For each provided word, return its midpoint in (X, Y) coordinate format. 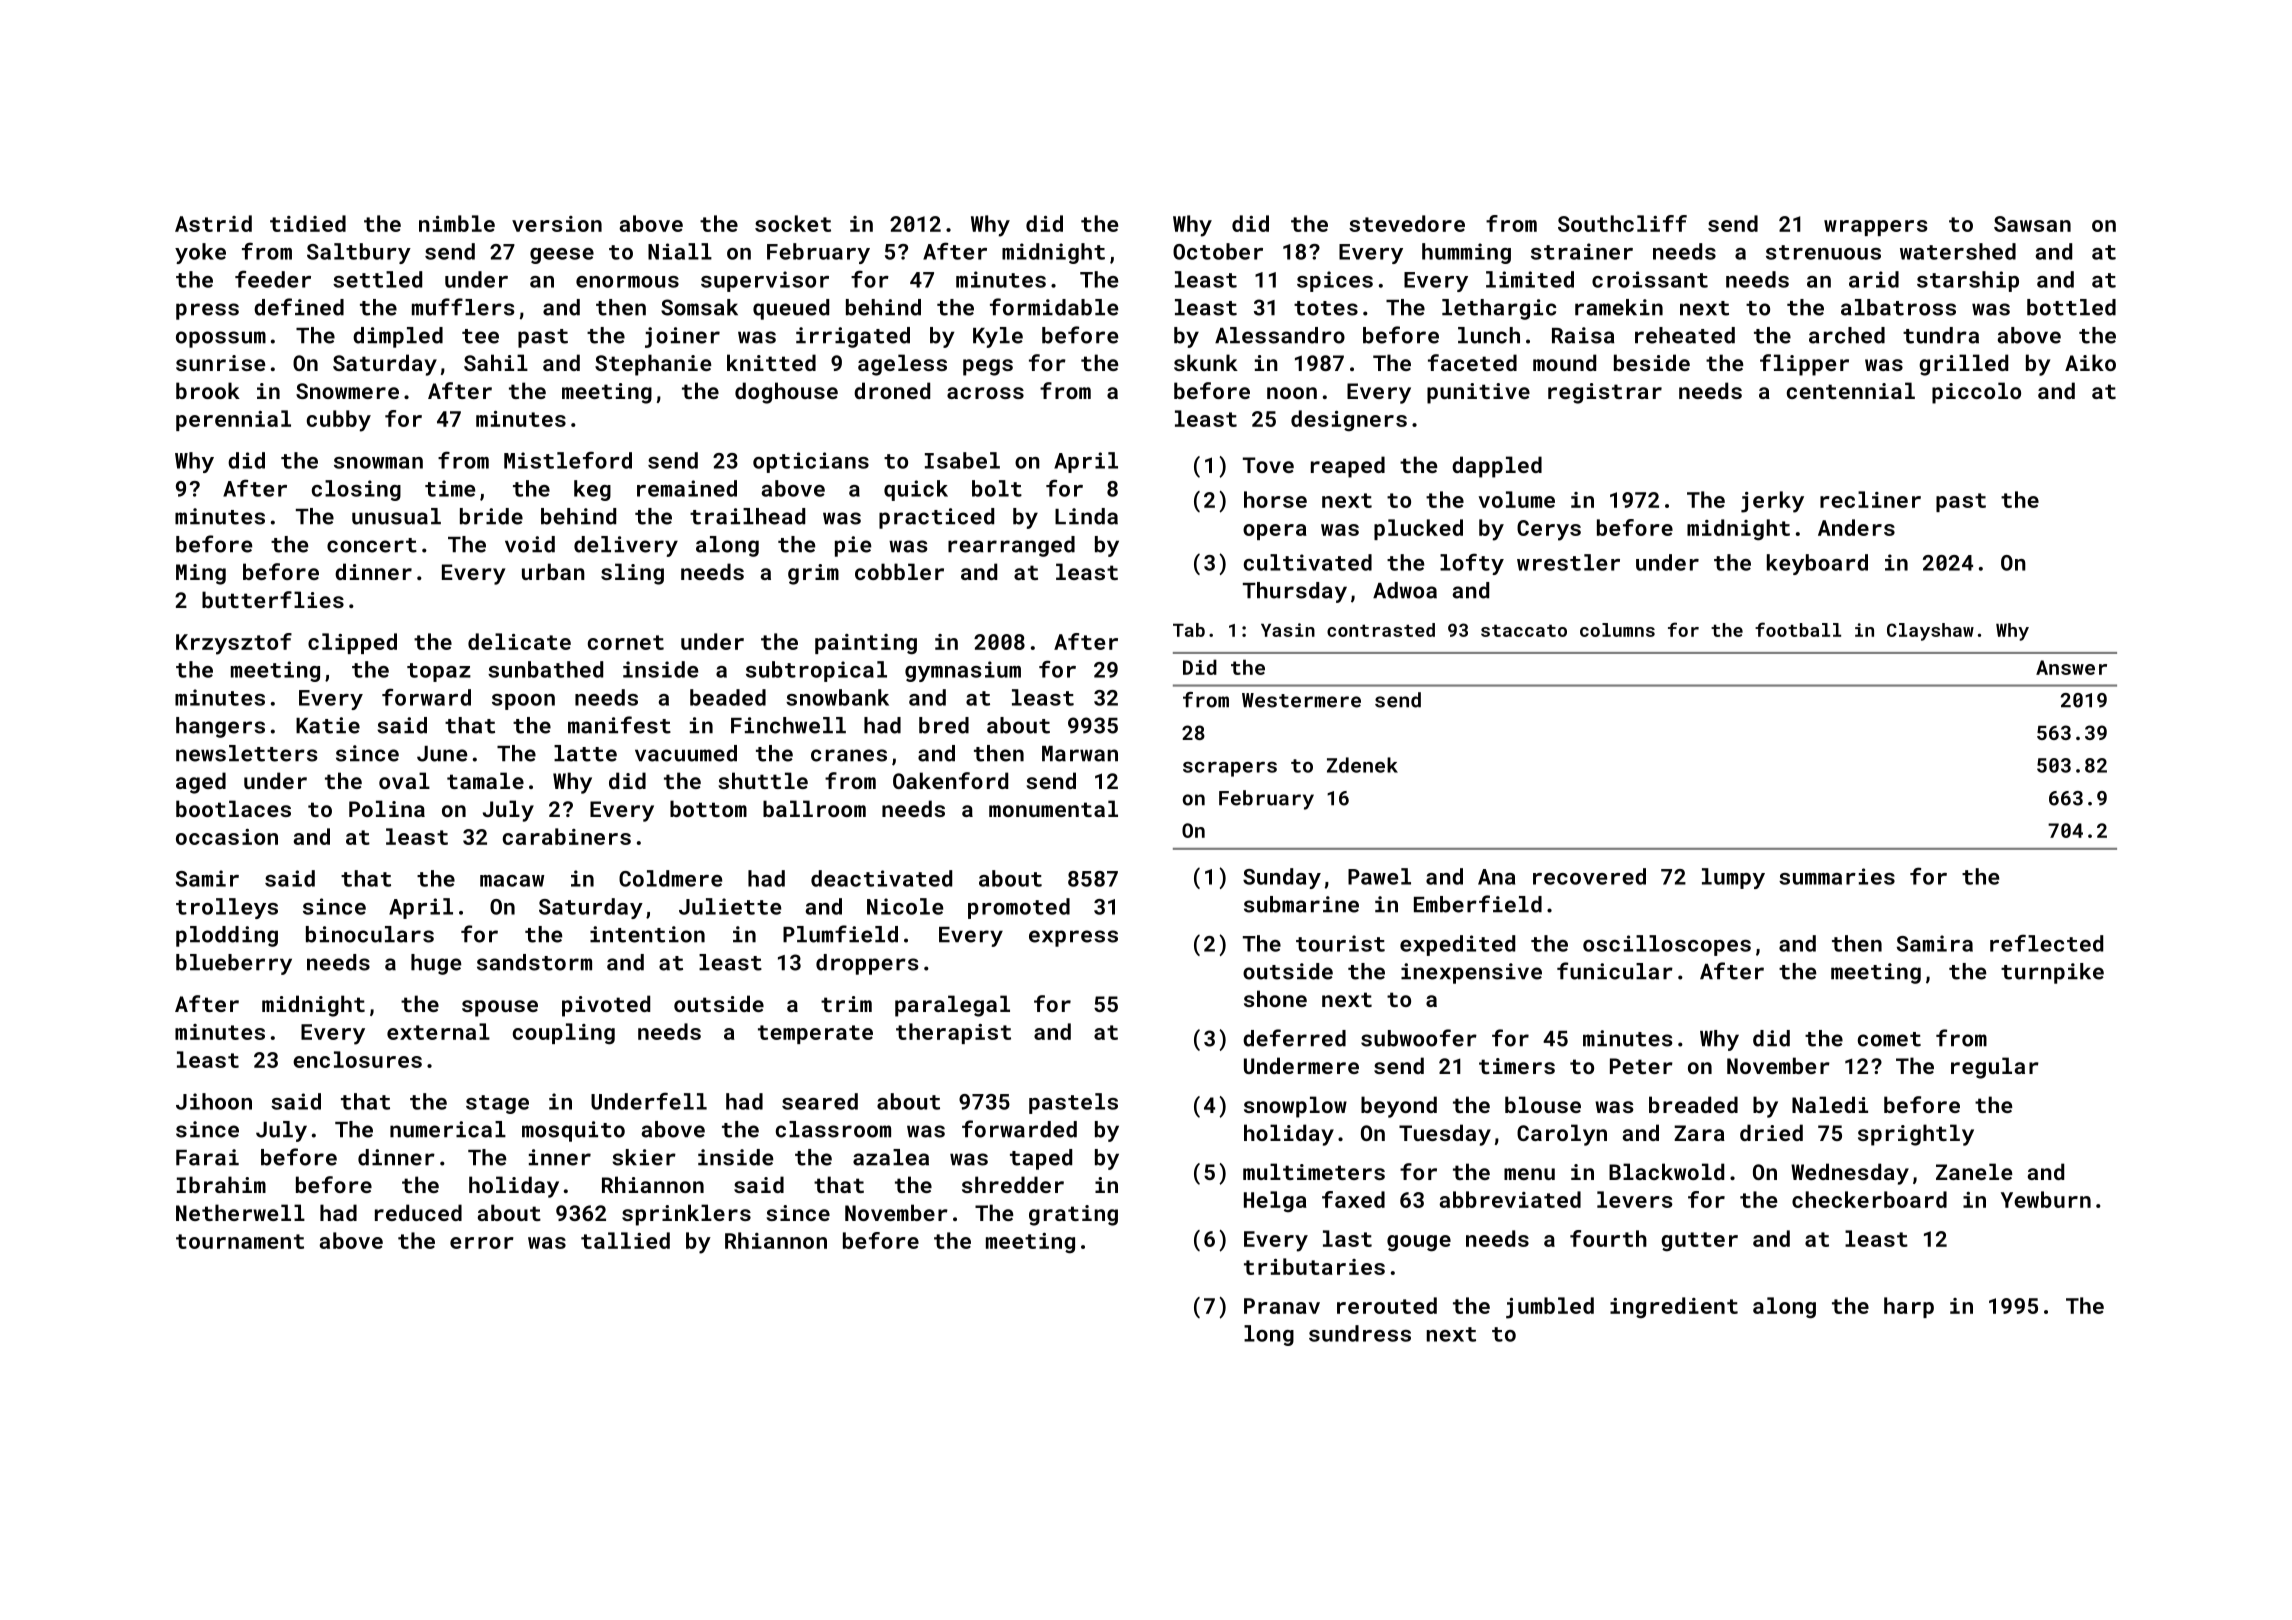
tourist (1340, 943)
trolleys (227, 908)
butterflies (273, 599)
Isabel (962, 460)
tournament (240, 1241)
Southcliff (1622, 223)
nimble (457, 223)
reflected (2046, 943)
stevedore (1407, 223)
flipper (1804, 365)
